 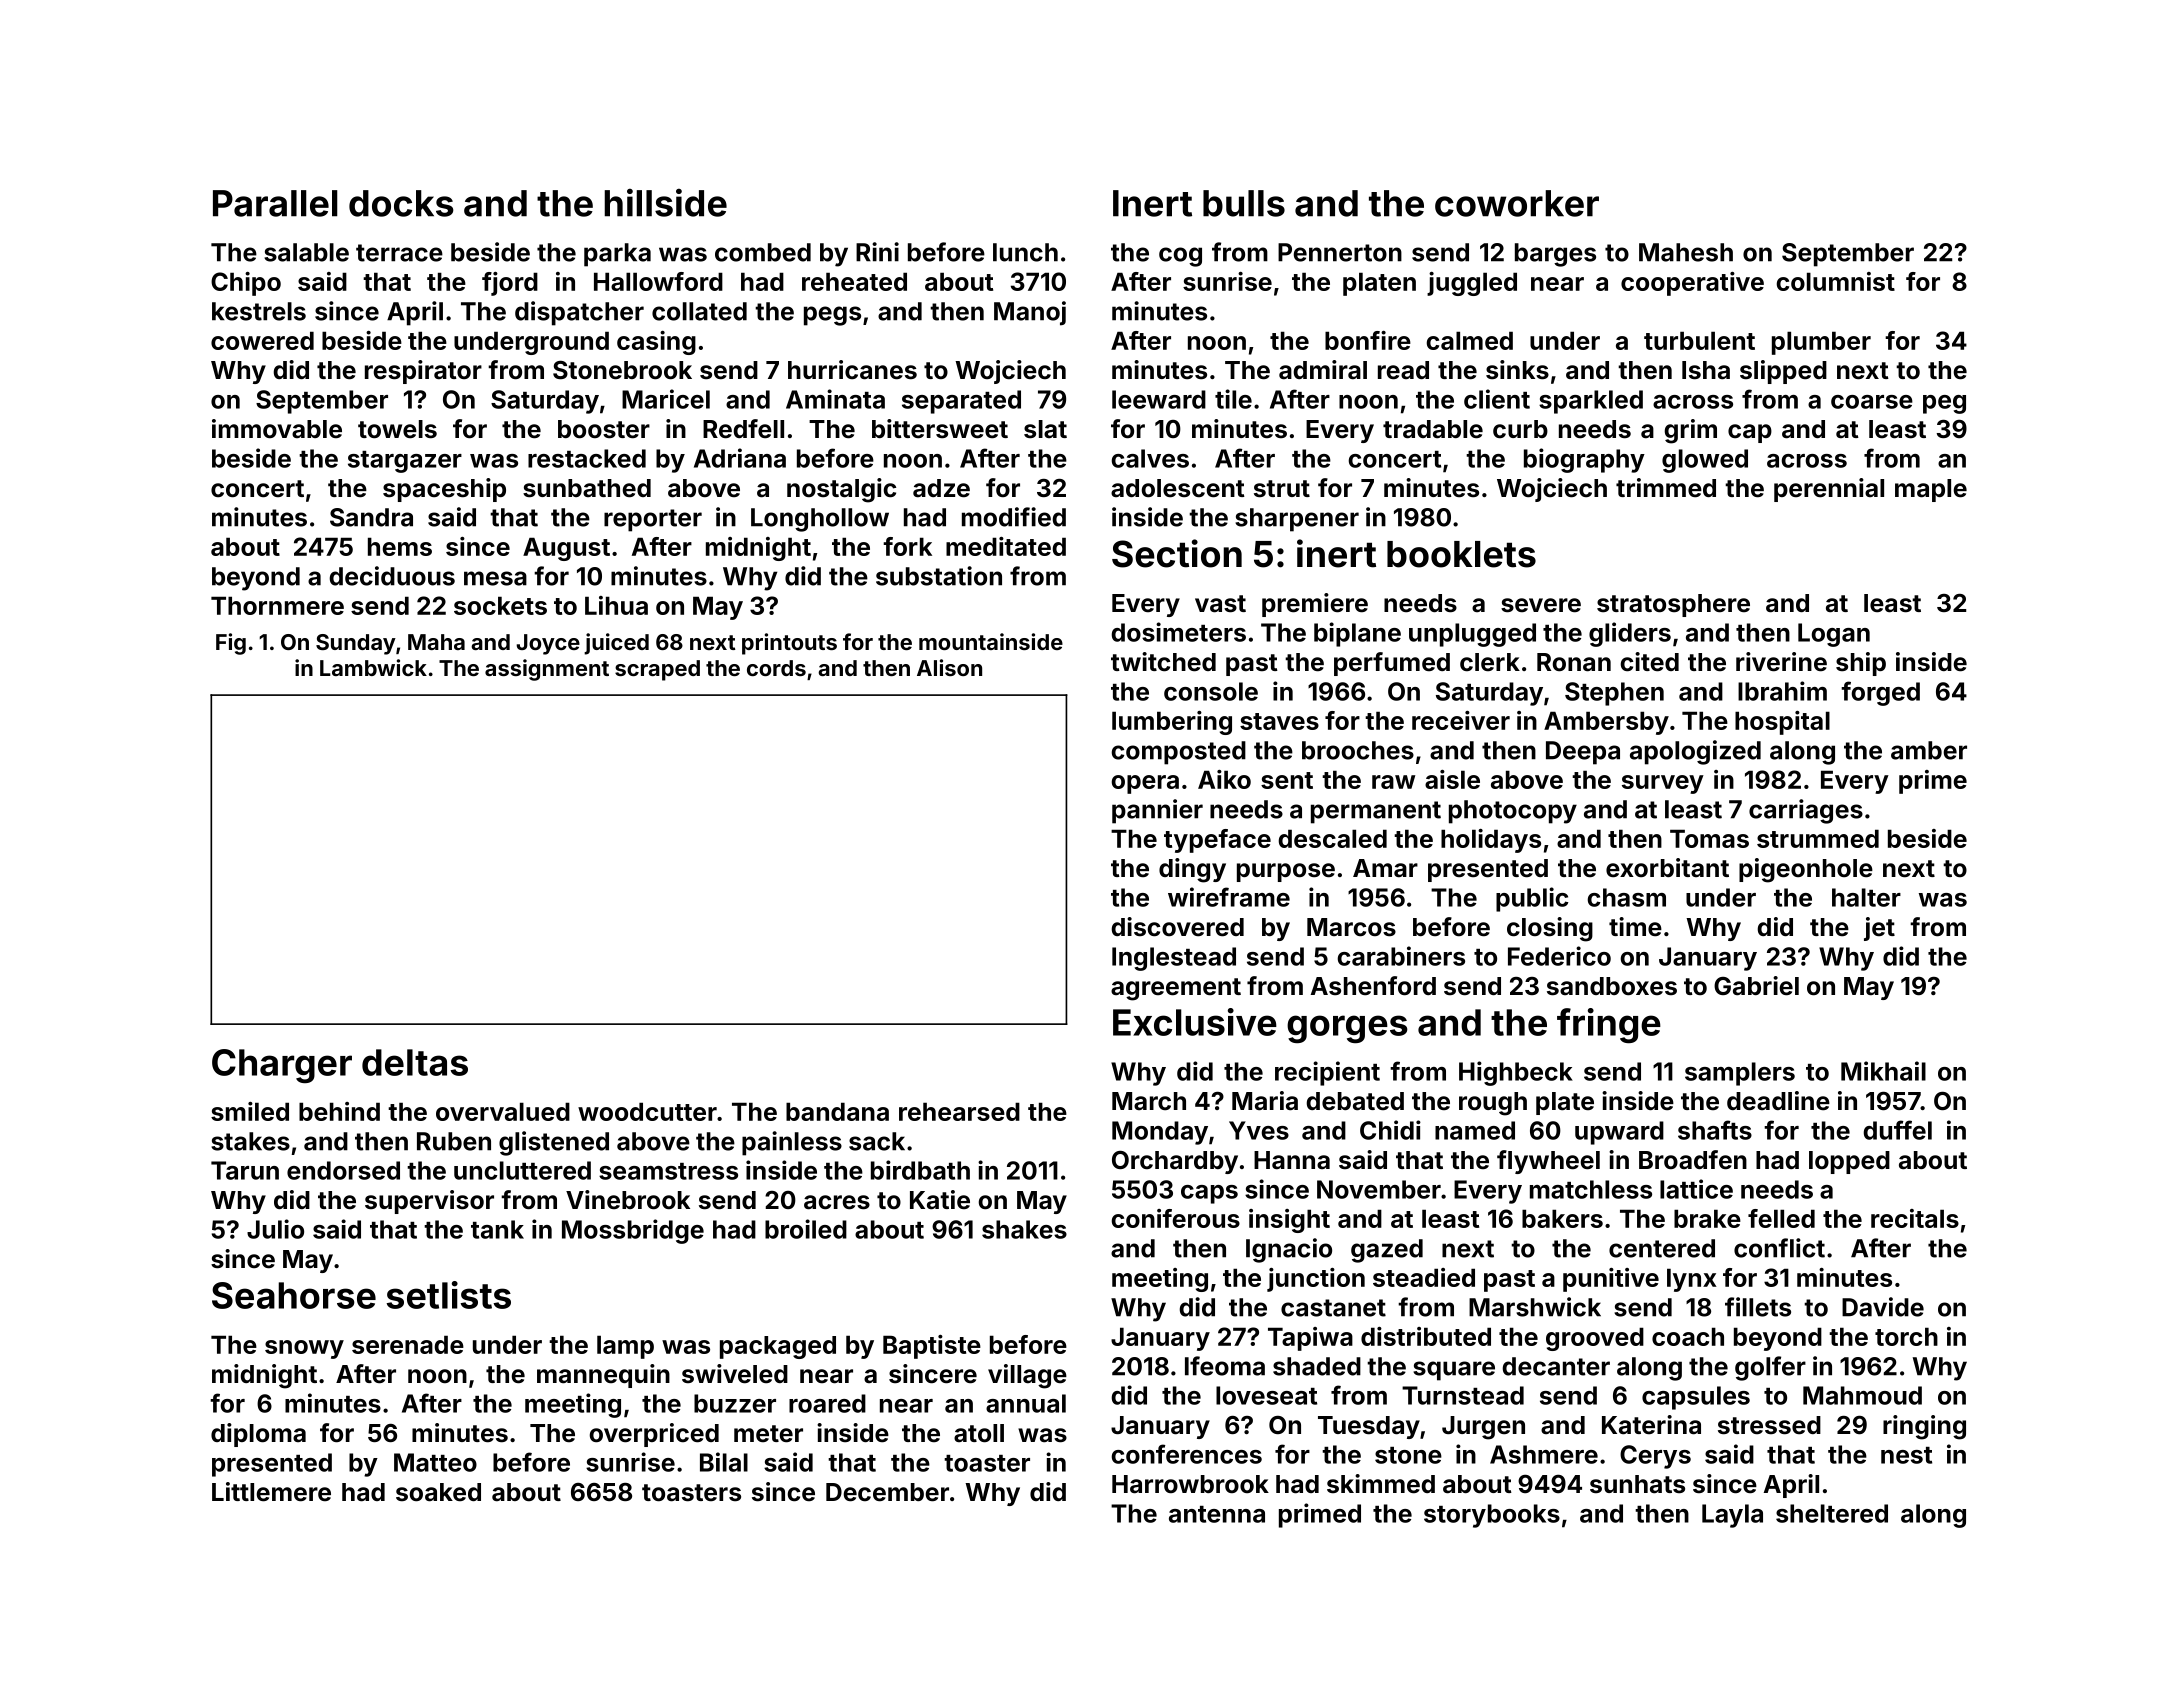 What do you see at coordinates (1756, 986) in the document?
I see `Gabriel` at bounding box center [1756, 986].
